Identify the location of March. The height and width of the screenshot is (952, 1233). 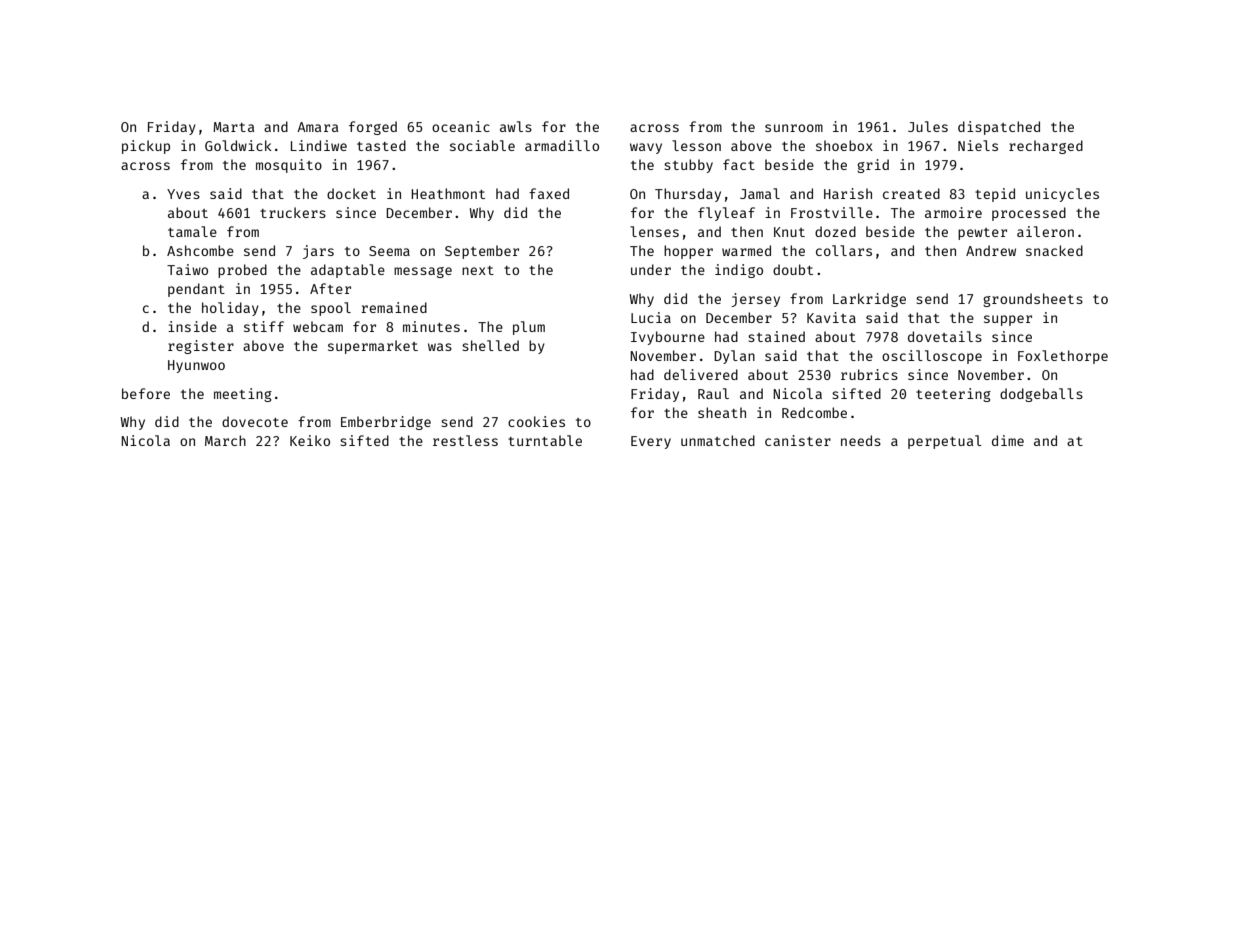
(225, 440).
